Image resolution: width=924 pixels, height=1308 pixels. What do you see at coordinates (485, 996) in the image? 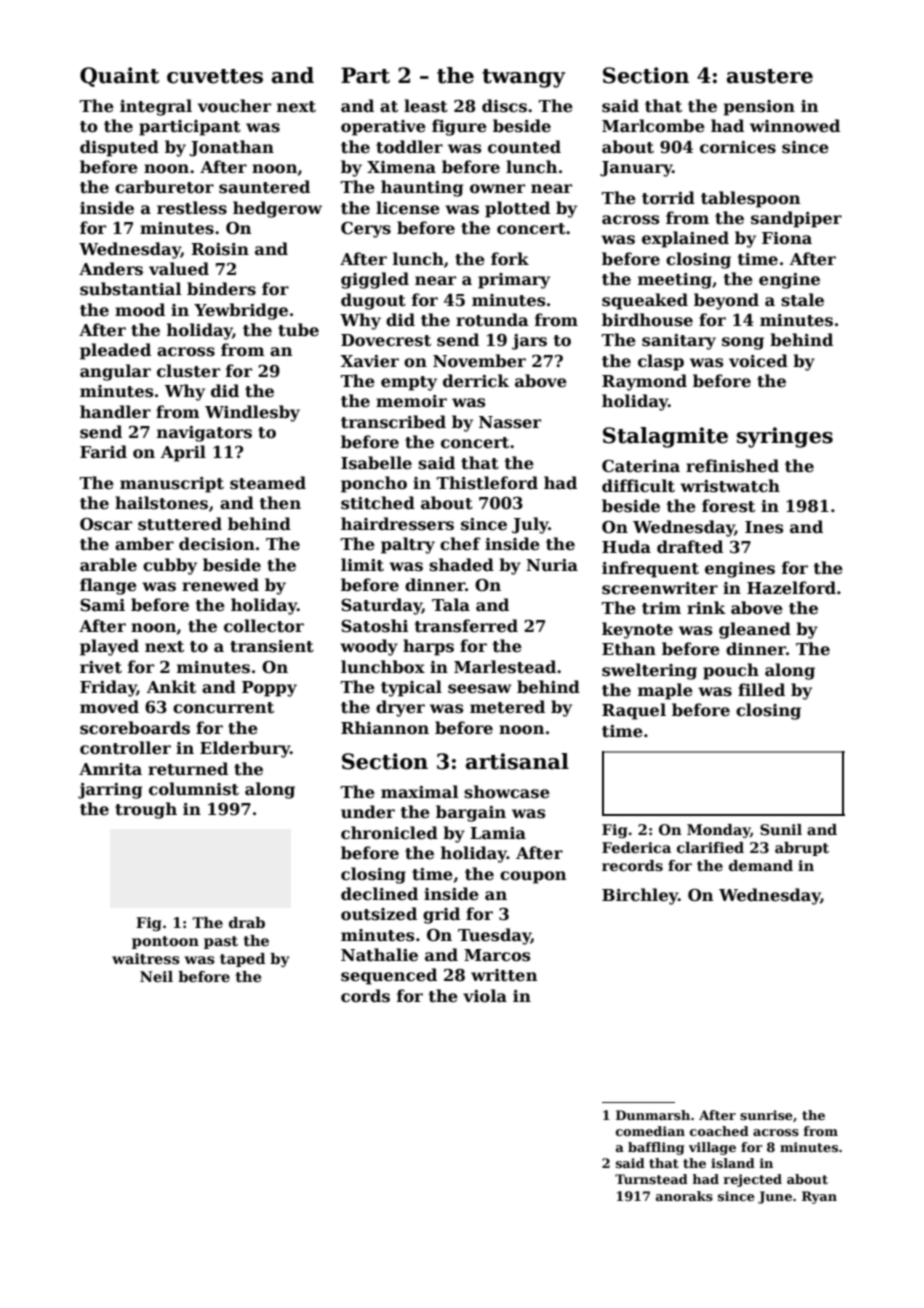
I see `viola` at bounding box center [485, 996].
